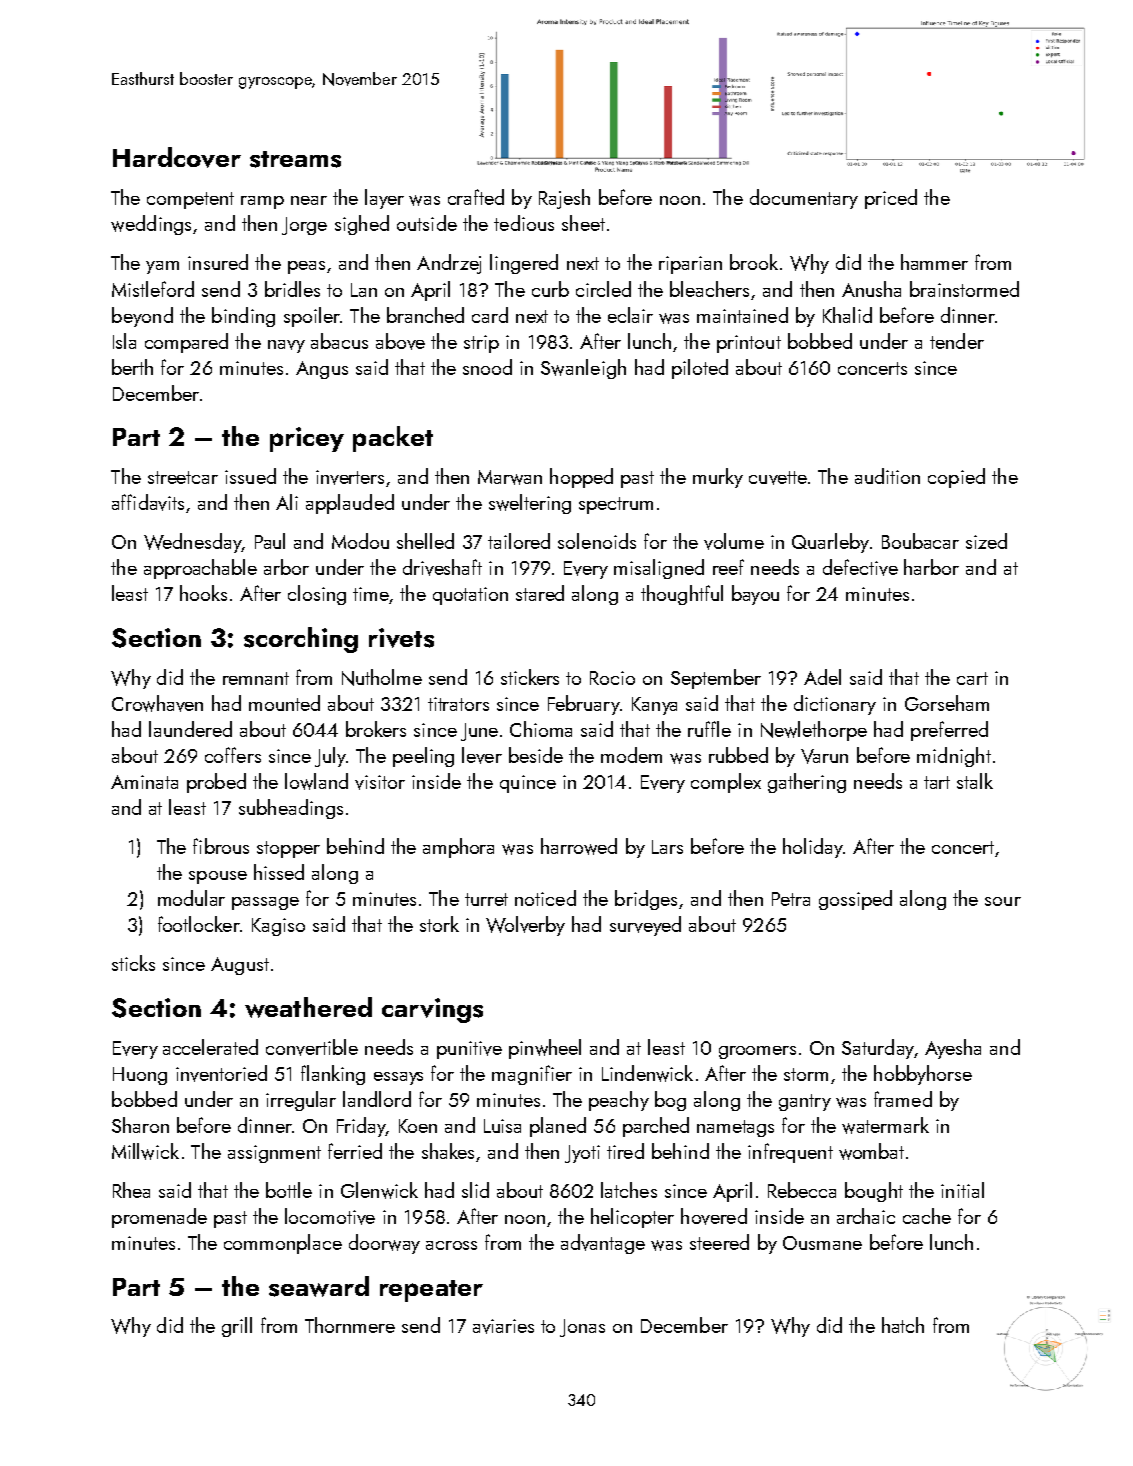  I want to click on promenade, so click(159, 1218).
